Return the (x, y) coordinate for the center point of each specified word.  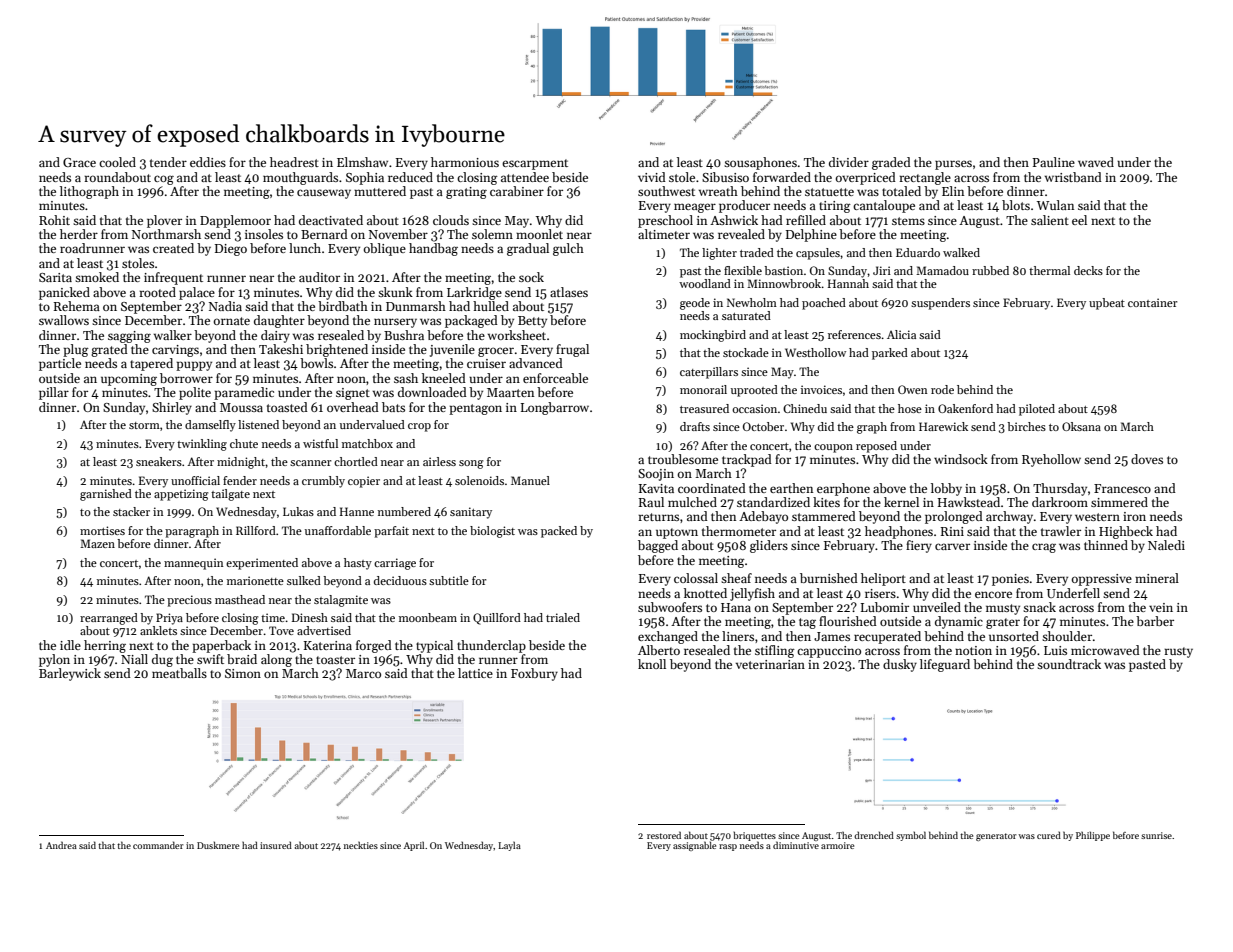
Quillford (497, 619)
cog (164, 180)
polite (195, 393)
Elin (953, 191)
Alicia (901, 334)
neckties (361, 845)
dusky (900, 665)
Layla (509, 846)
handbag (433, 249)
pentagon (475, 409)
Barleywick (70, 674)
